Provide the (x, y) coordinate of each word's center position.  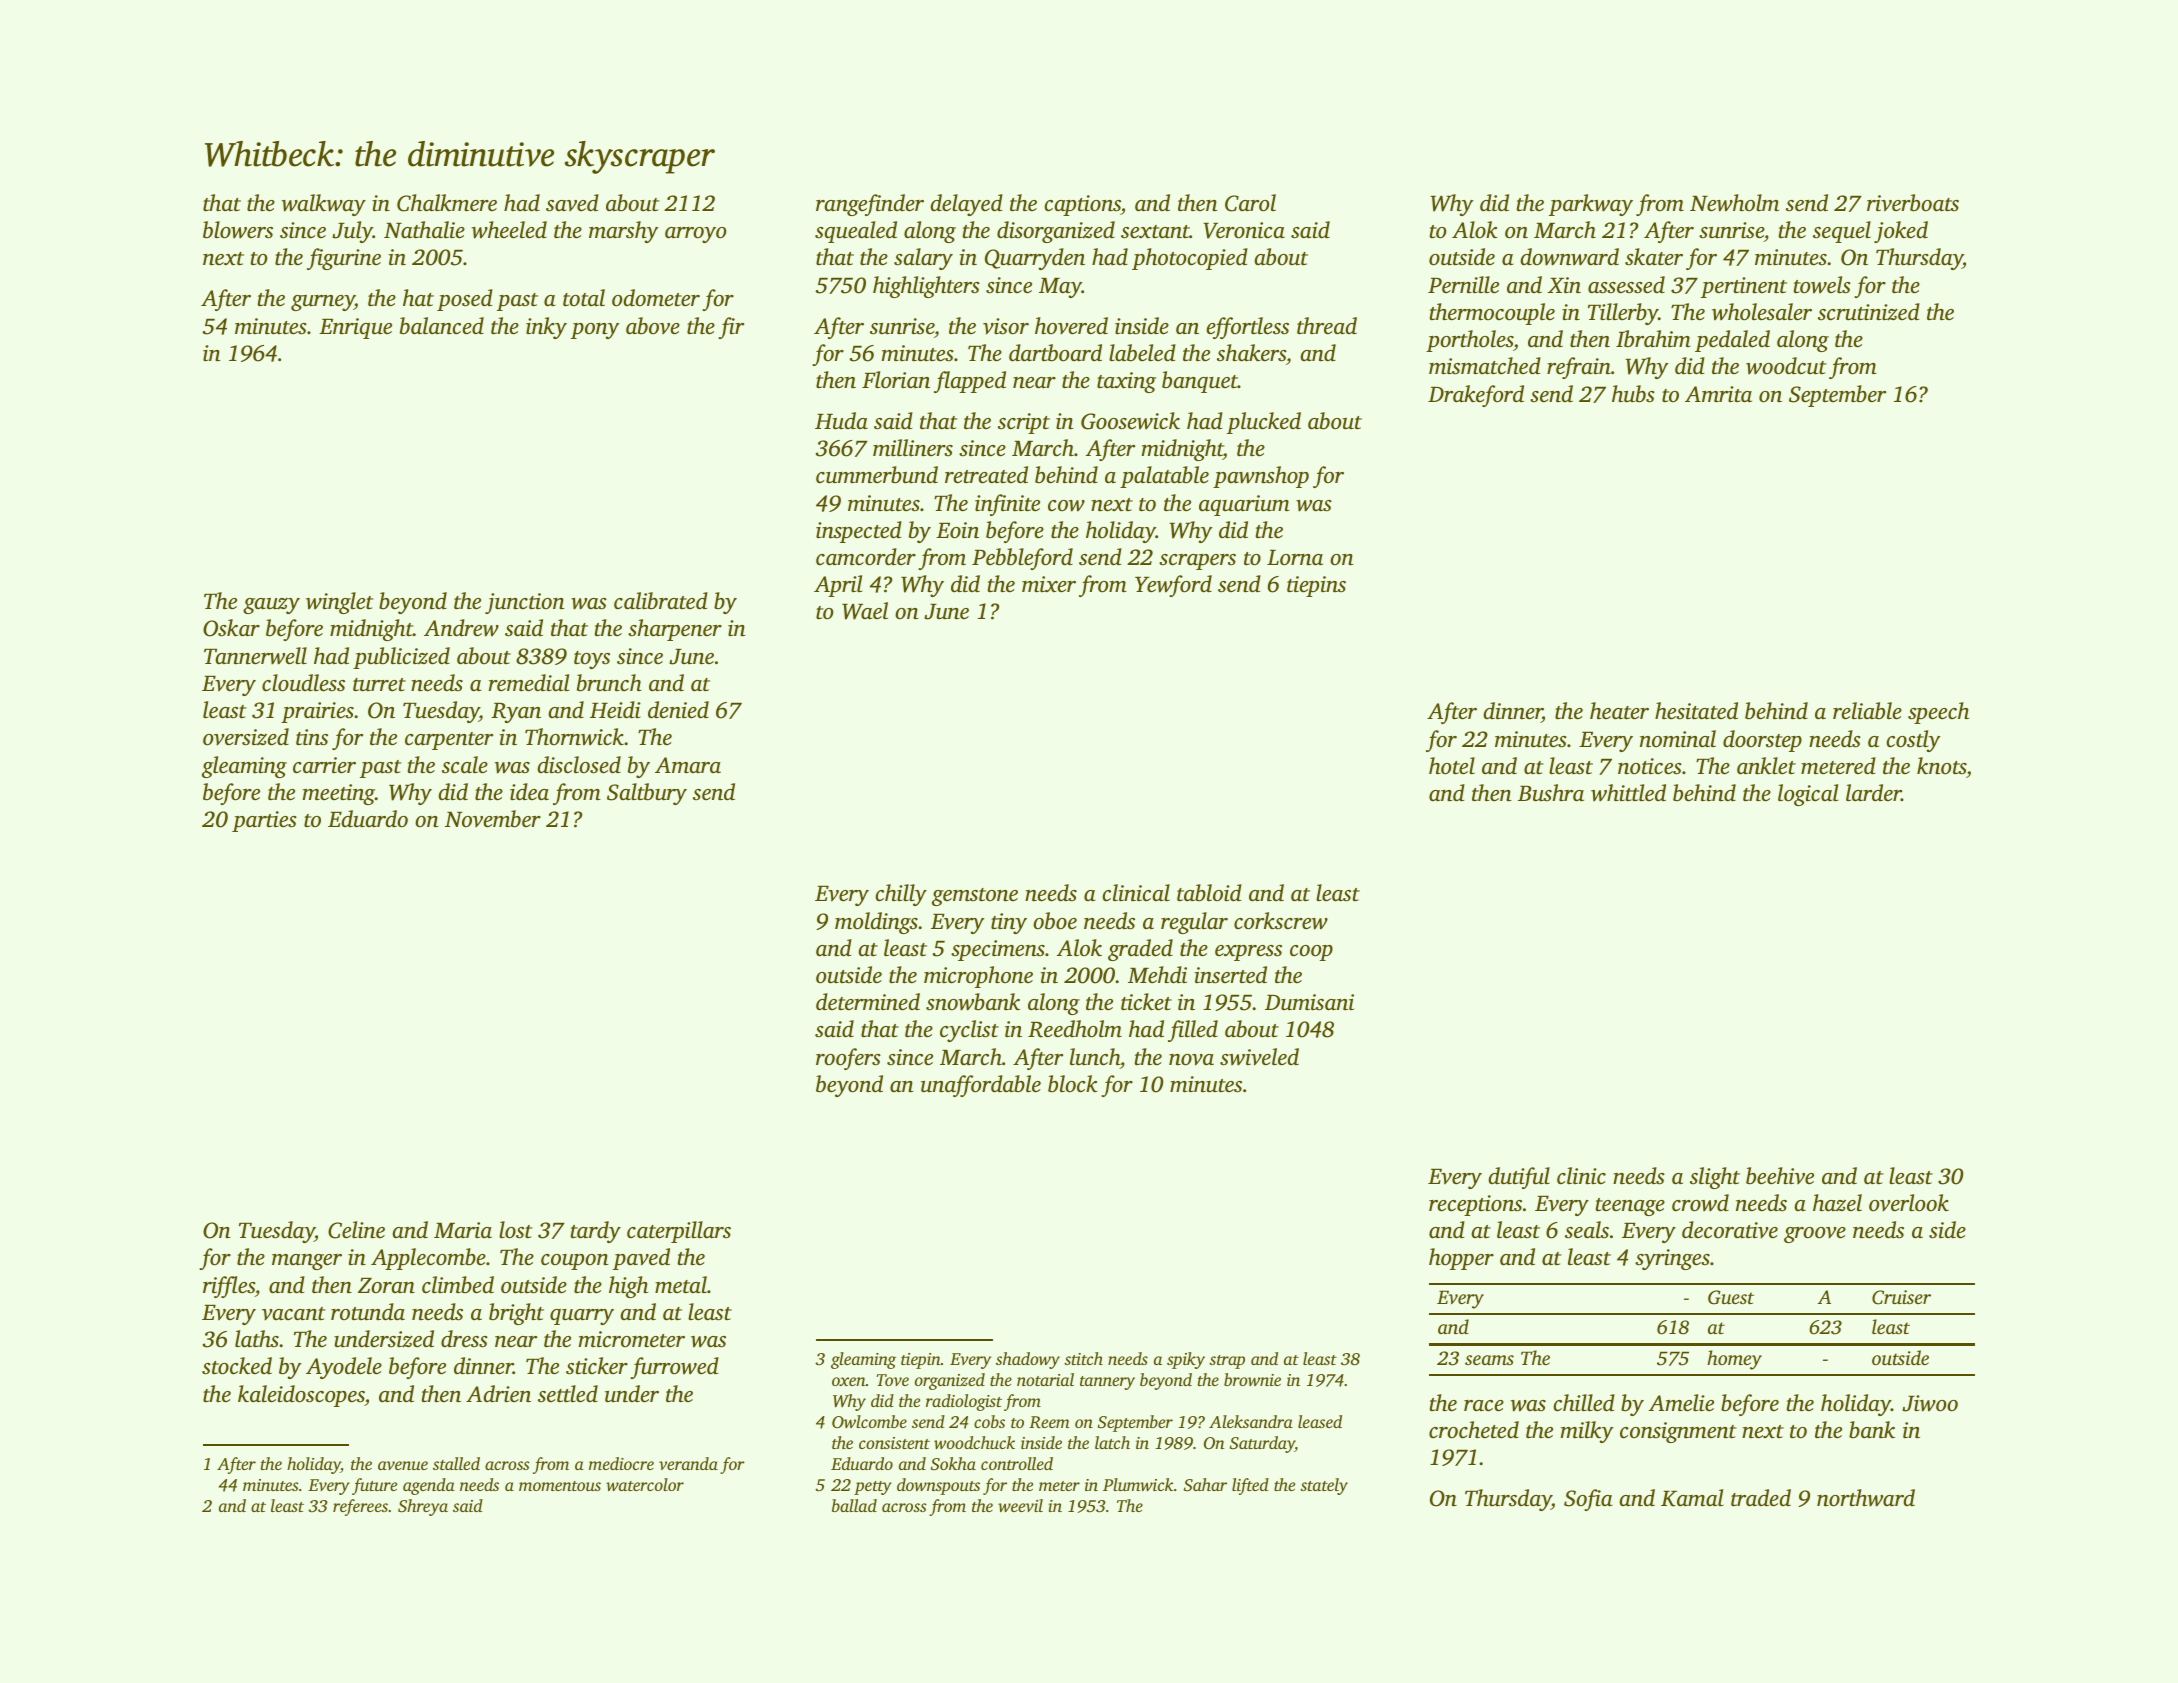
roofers (848, 1059)
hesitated (1696, 711)
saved (572, 203)
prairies (317, 712)
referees (360, 1507)
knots (1941, 766)
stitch (1083, 1358)
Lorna (1295, 558)
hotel (1452, 766)
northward (1866, 1498)
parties (264, 821)
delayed (966, 205)
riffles (229, 1287)
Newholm (1734, 203)
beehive (1780, 1176)
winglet (339, 603)
